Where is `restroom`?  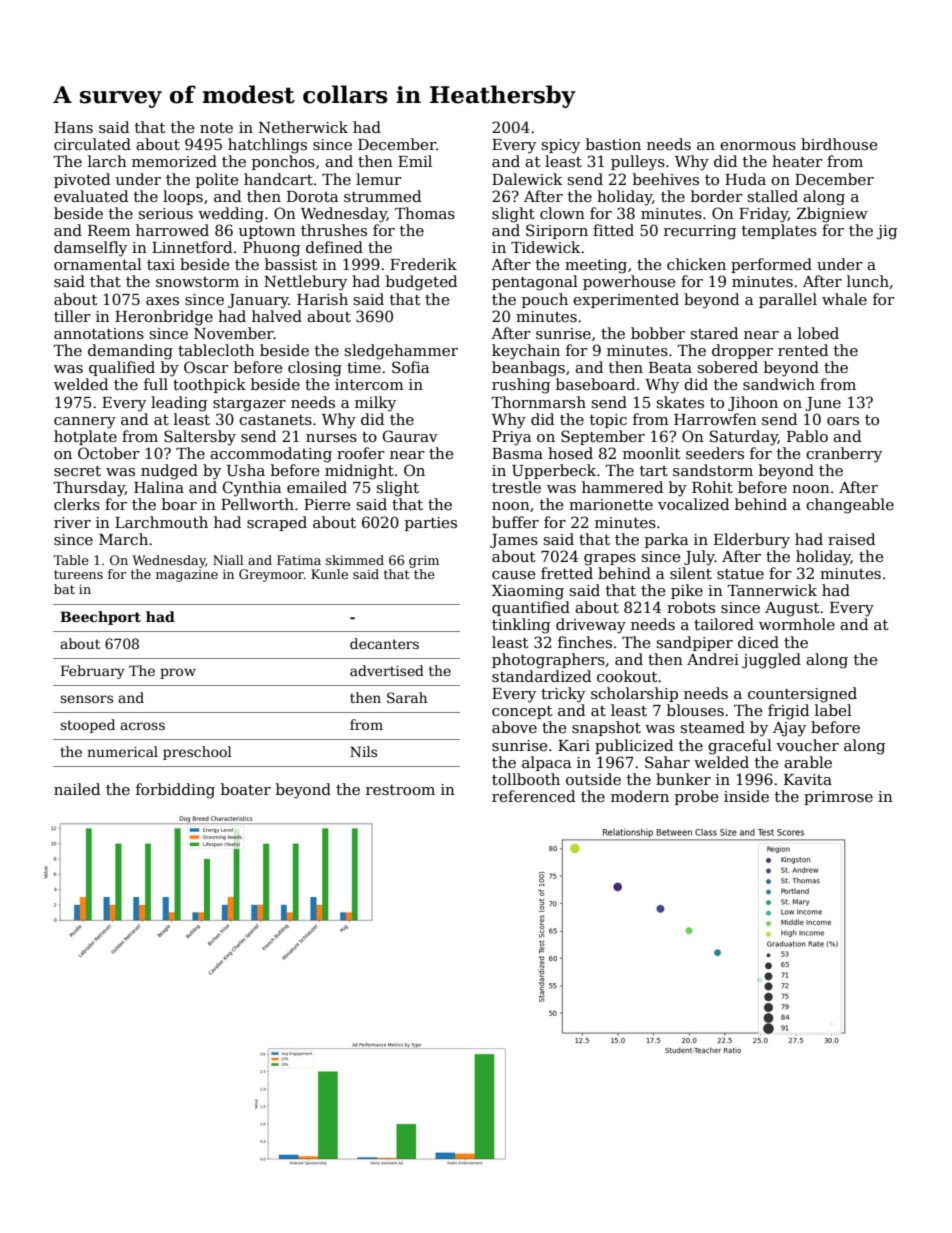
restroom is located at coordinates (400, 790).
